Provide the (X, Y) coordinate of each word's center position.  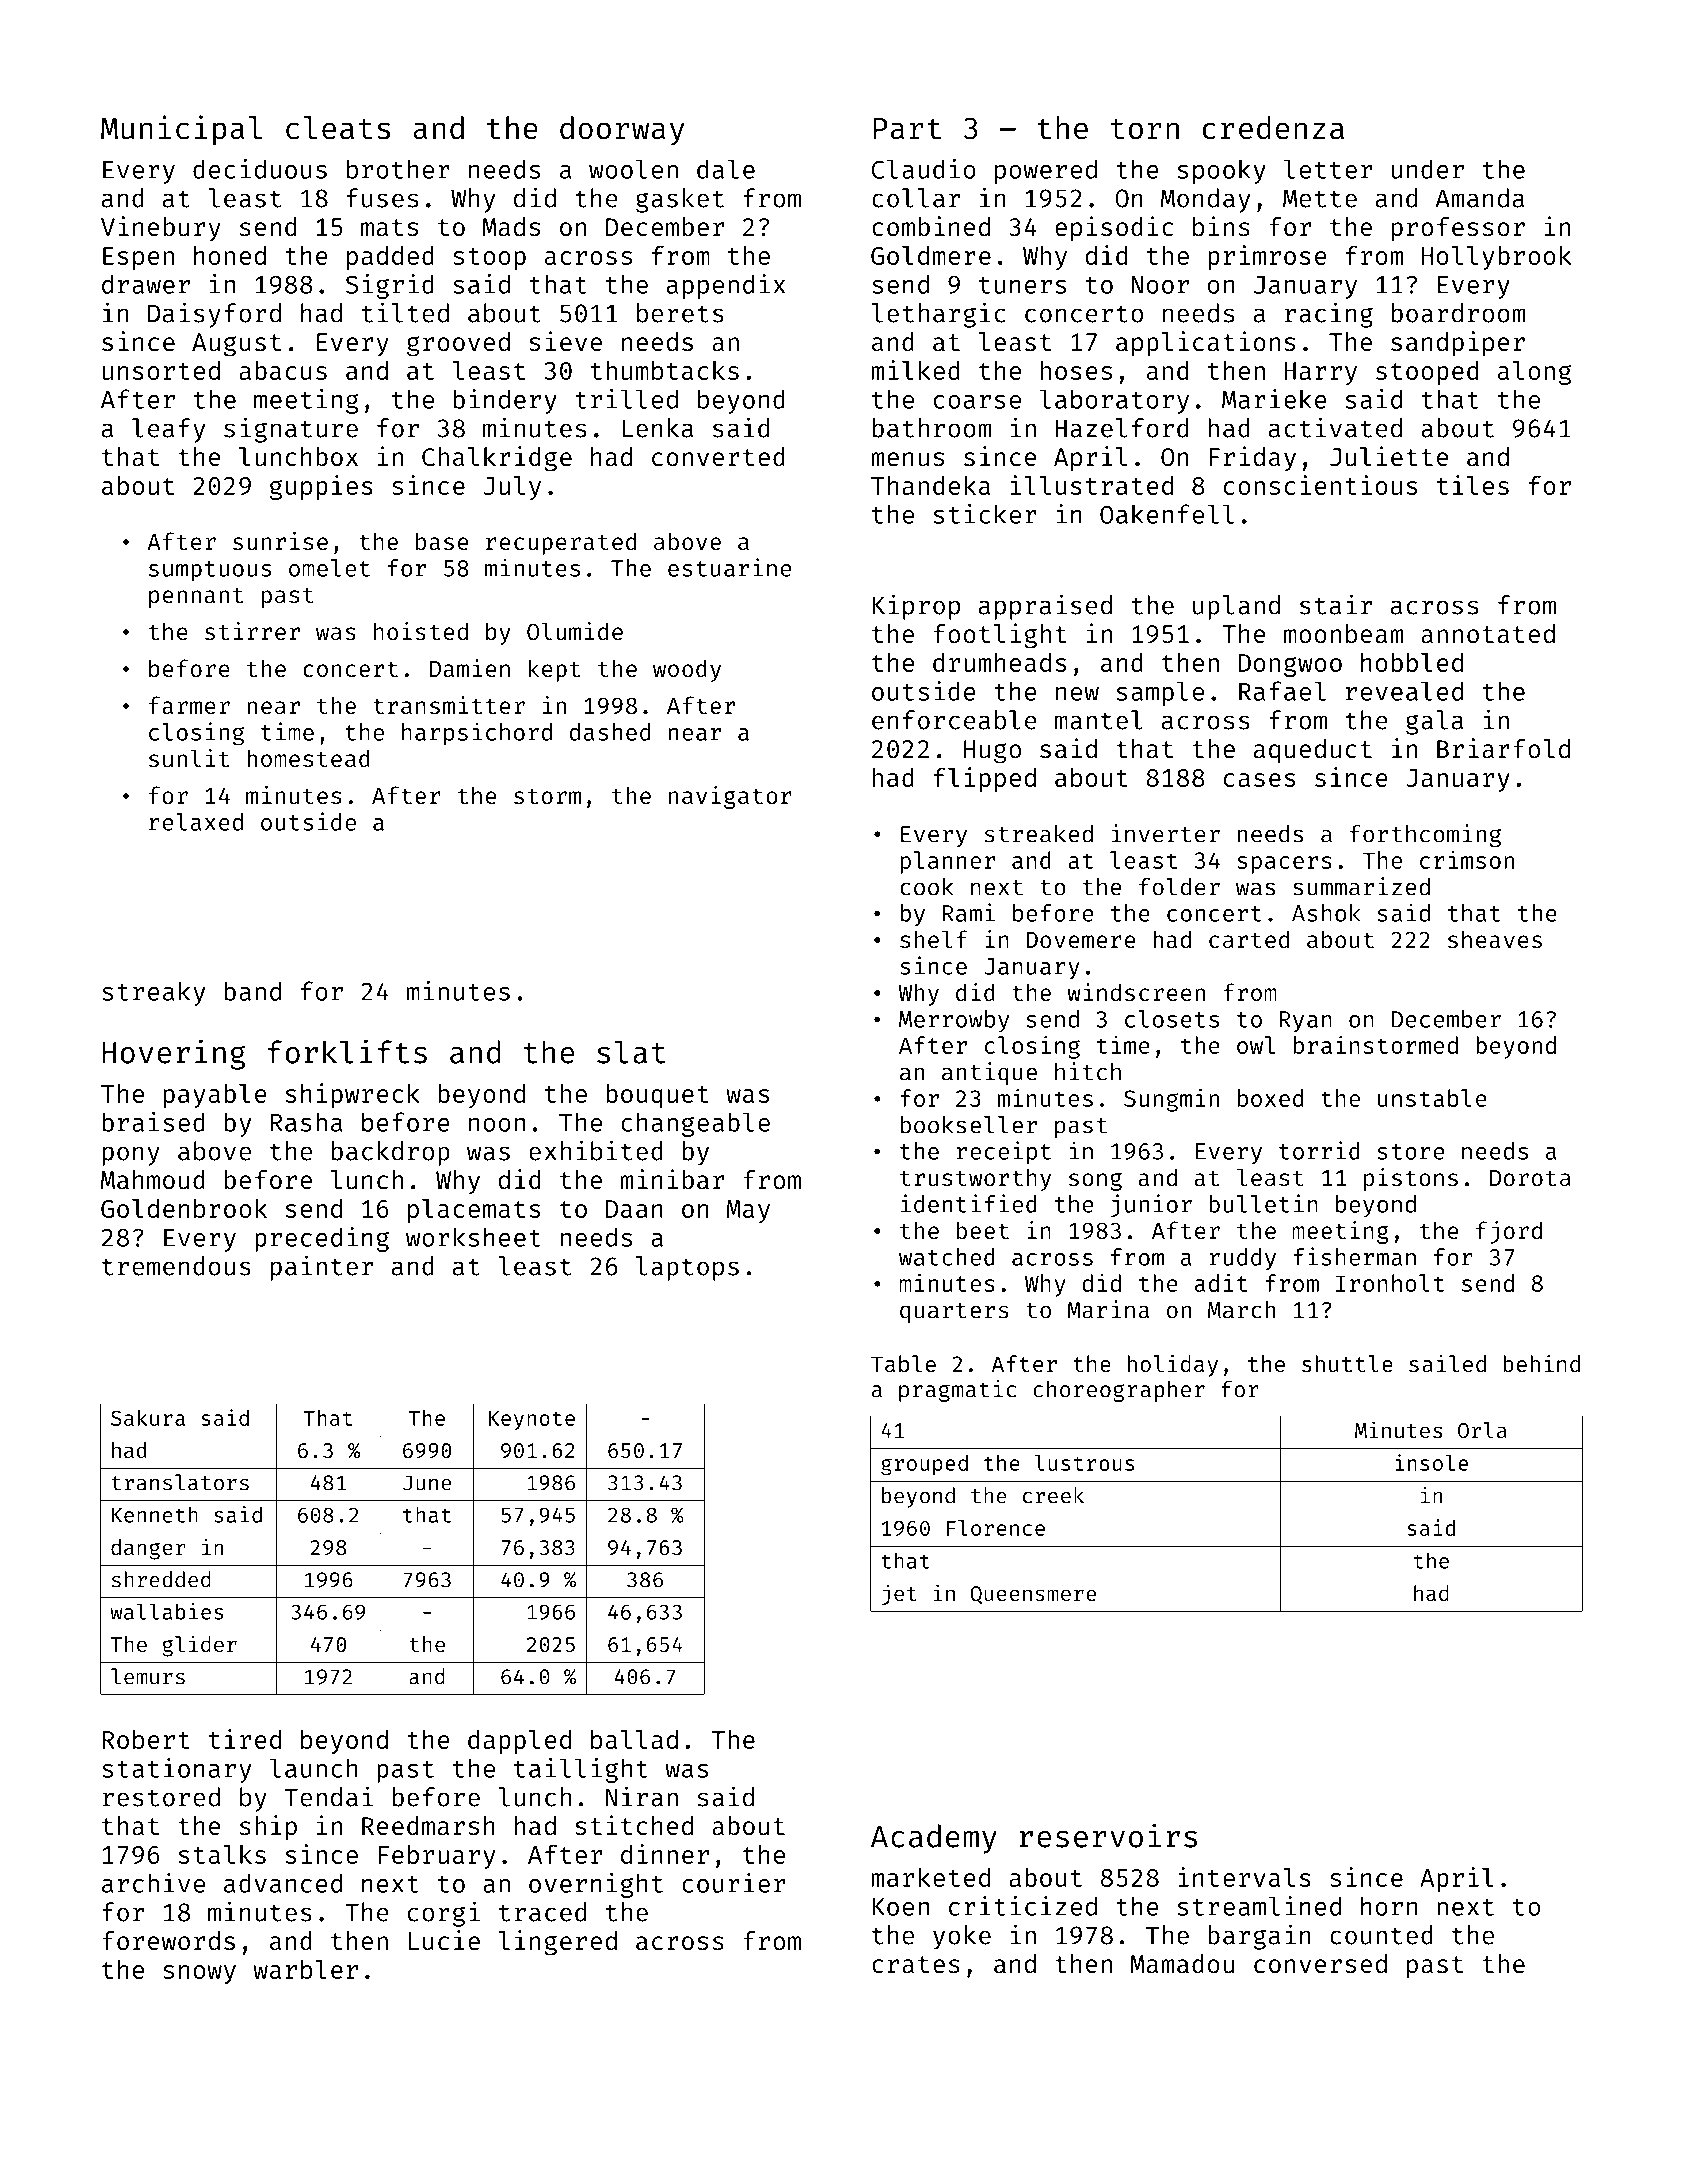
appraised (1045, 607)
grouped (924, 1465)
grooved (458, 344)
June (427, 1483)
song (1095, 1181)
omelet (329, 568)
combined (931, 226)
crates (916, 1965)
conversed (1320, 1964)
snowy (199, 1974)
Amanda (1480, 198)
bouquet (657, 1096)
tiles (1473, 485)
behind (1541, 1363)
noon (497, 1125)
